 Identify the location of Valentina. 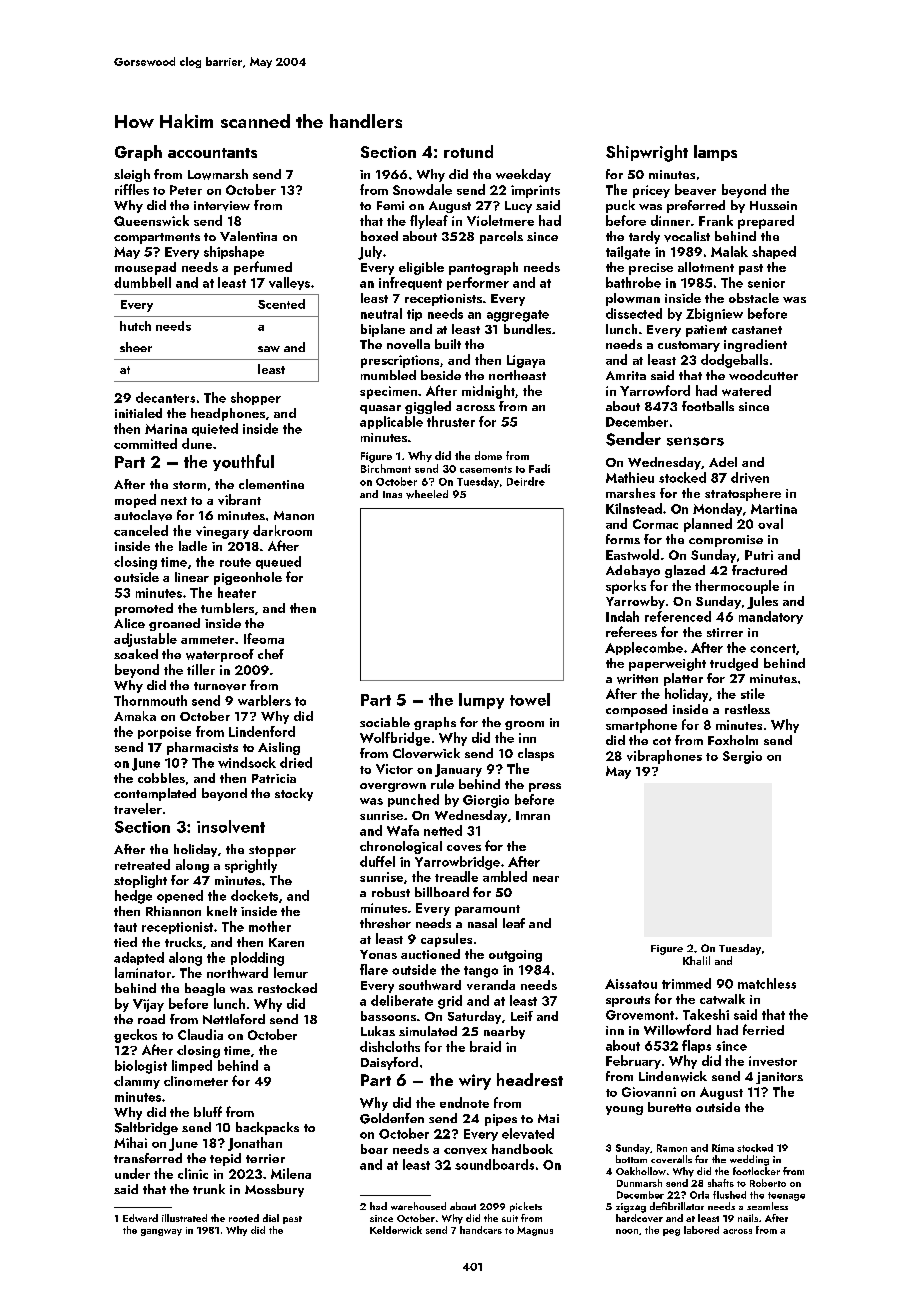
(248, 236).
